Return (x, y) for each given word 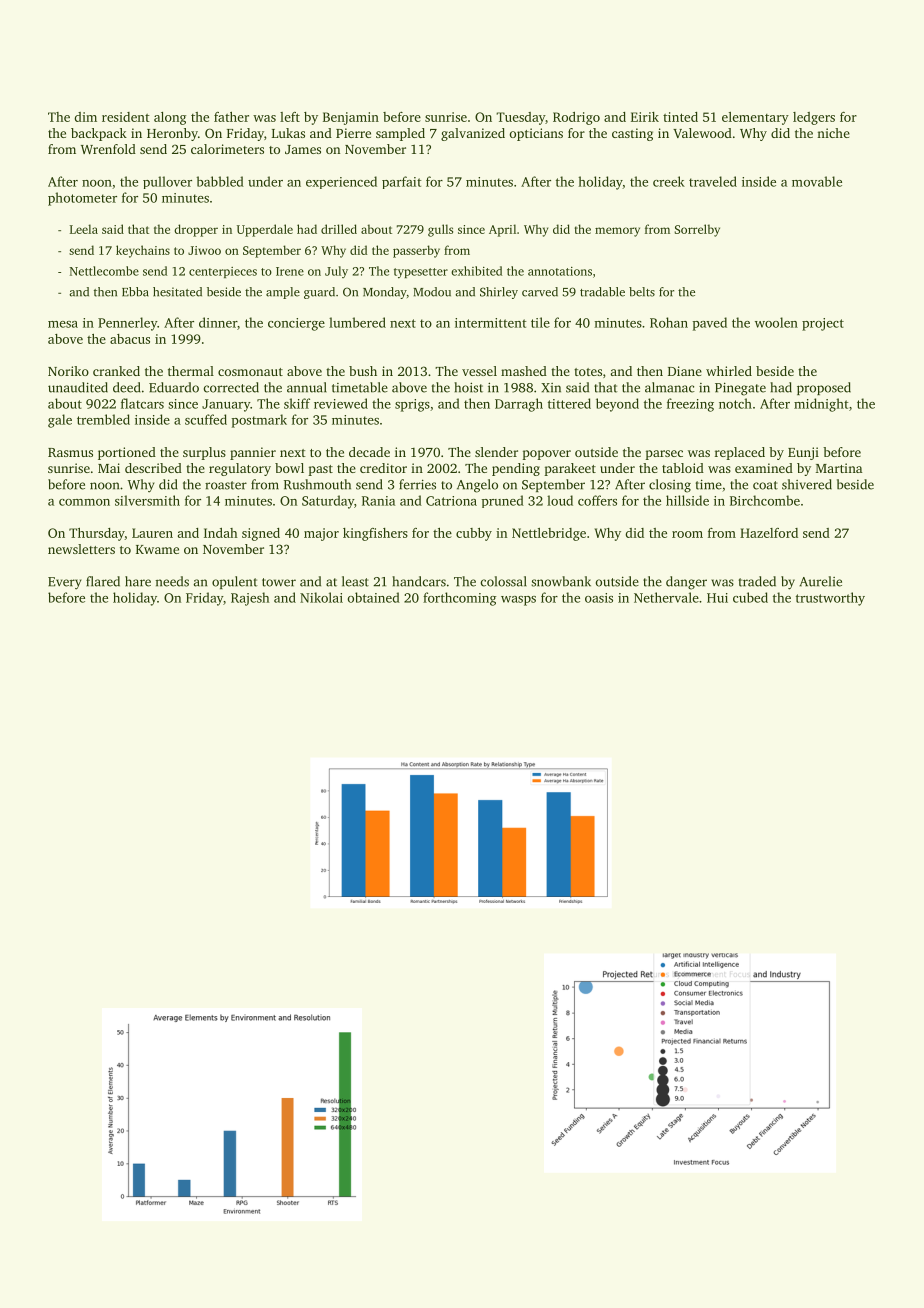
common (84, 502)
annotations (560, 271)
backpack (99, 134)
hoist (468, 387)
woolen (776, 322)
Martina (839, 468)
